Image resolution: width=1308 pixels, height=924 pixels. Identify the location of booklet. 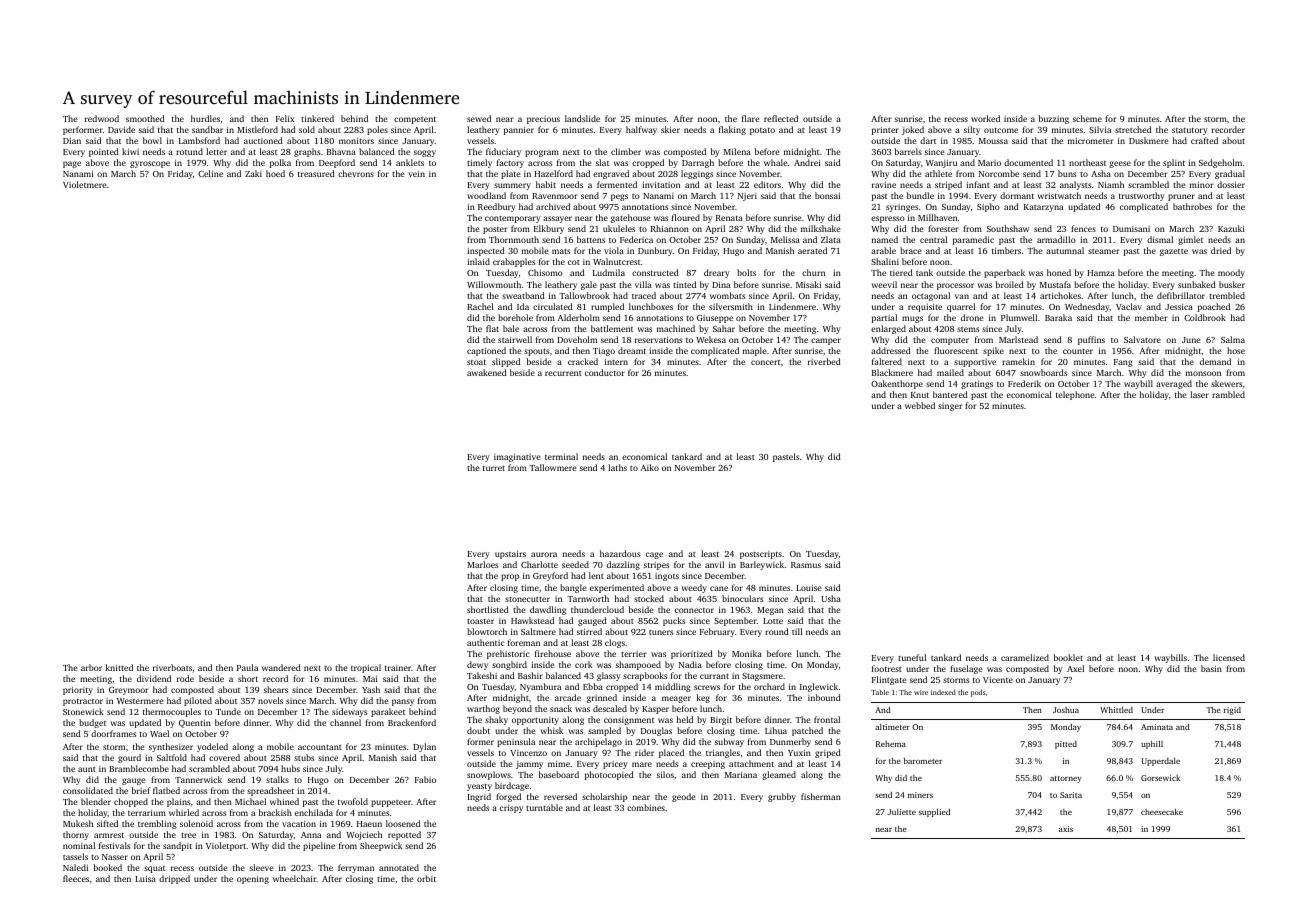
(1068, 657).
